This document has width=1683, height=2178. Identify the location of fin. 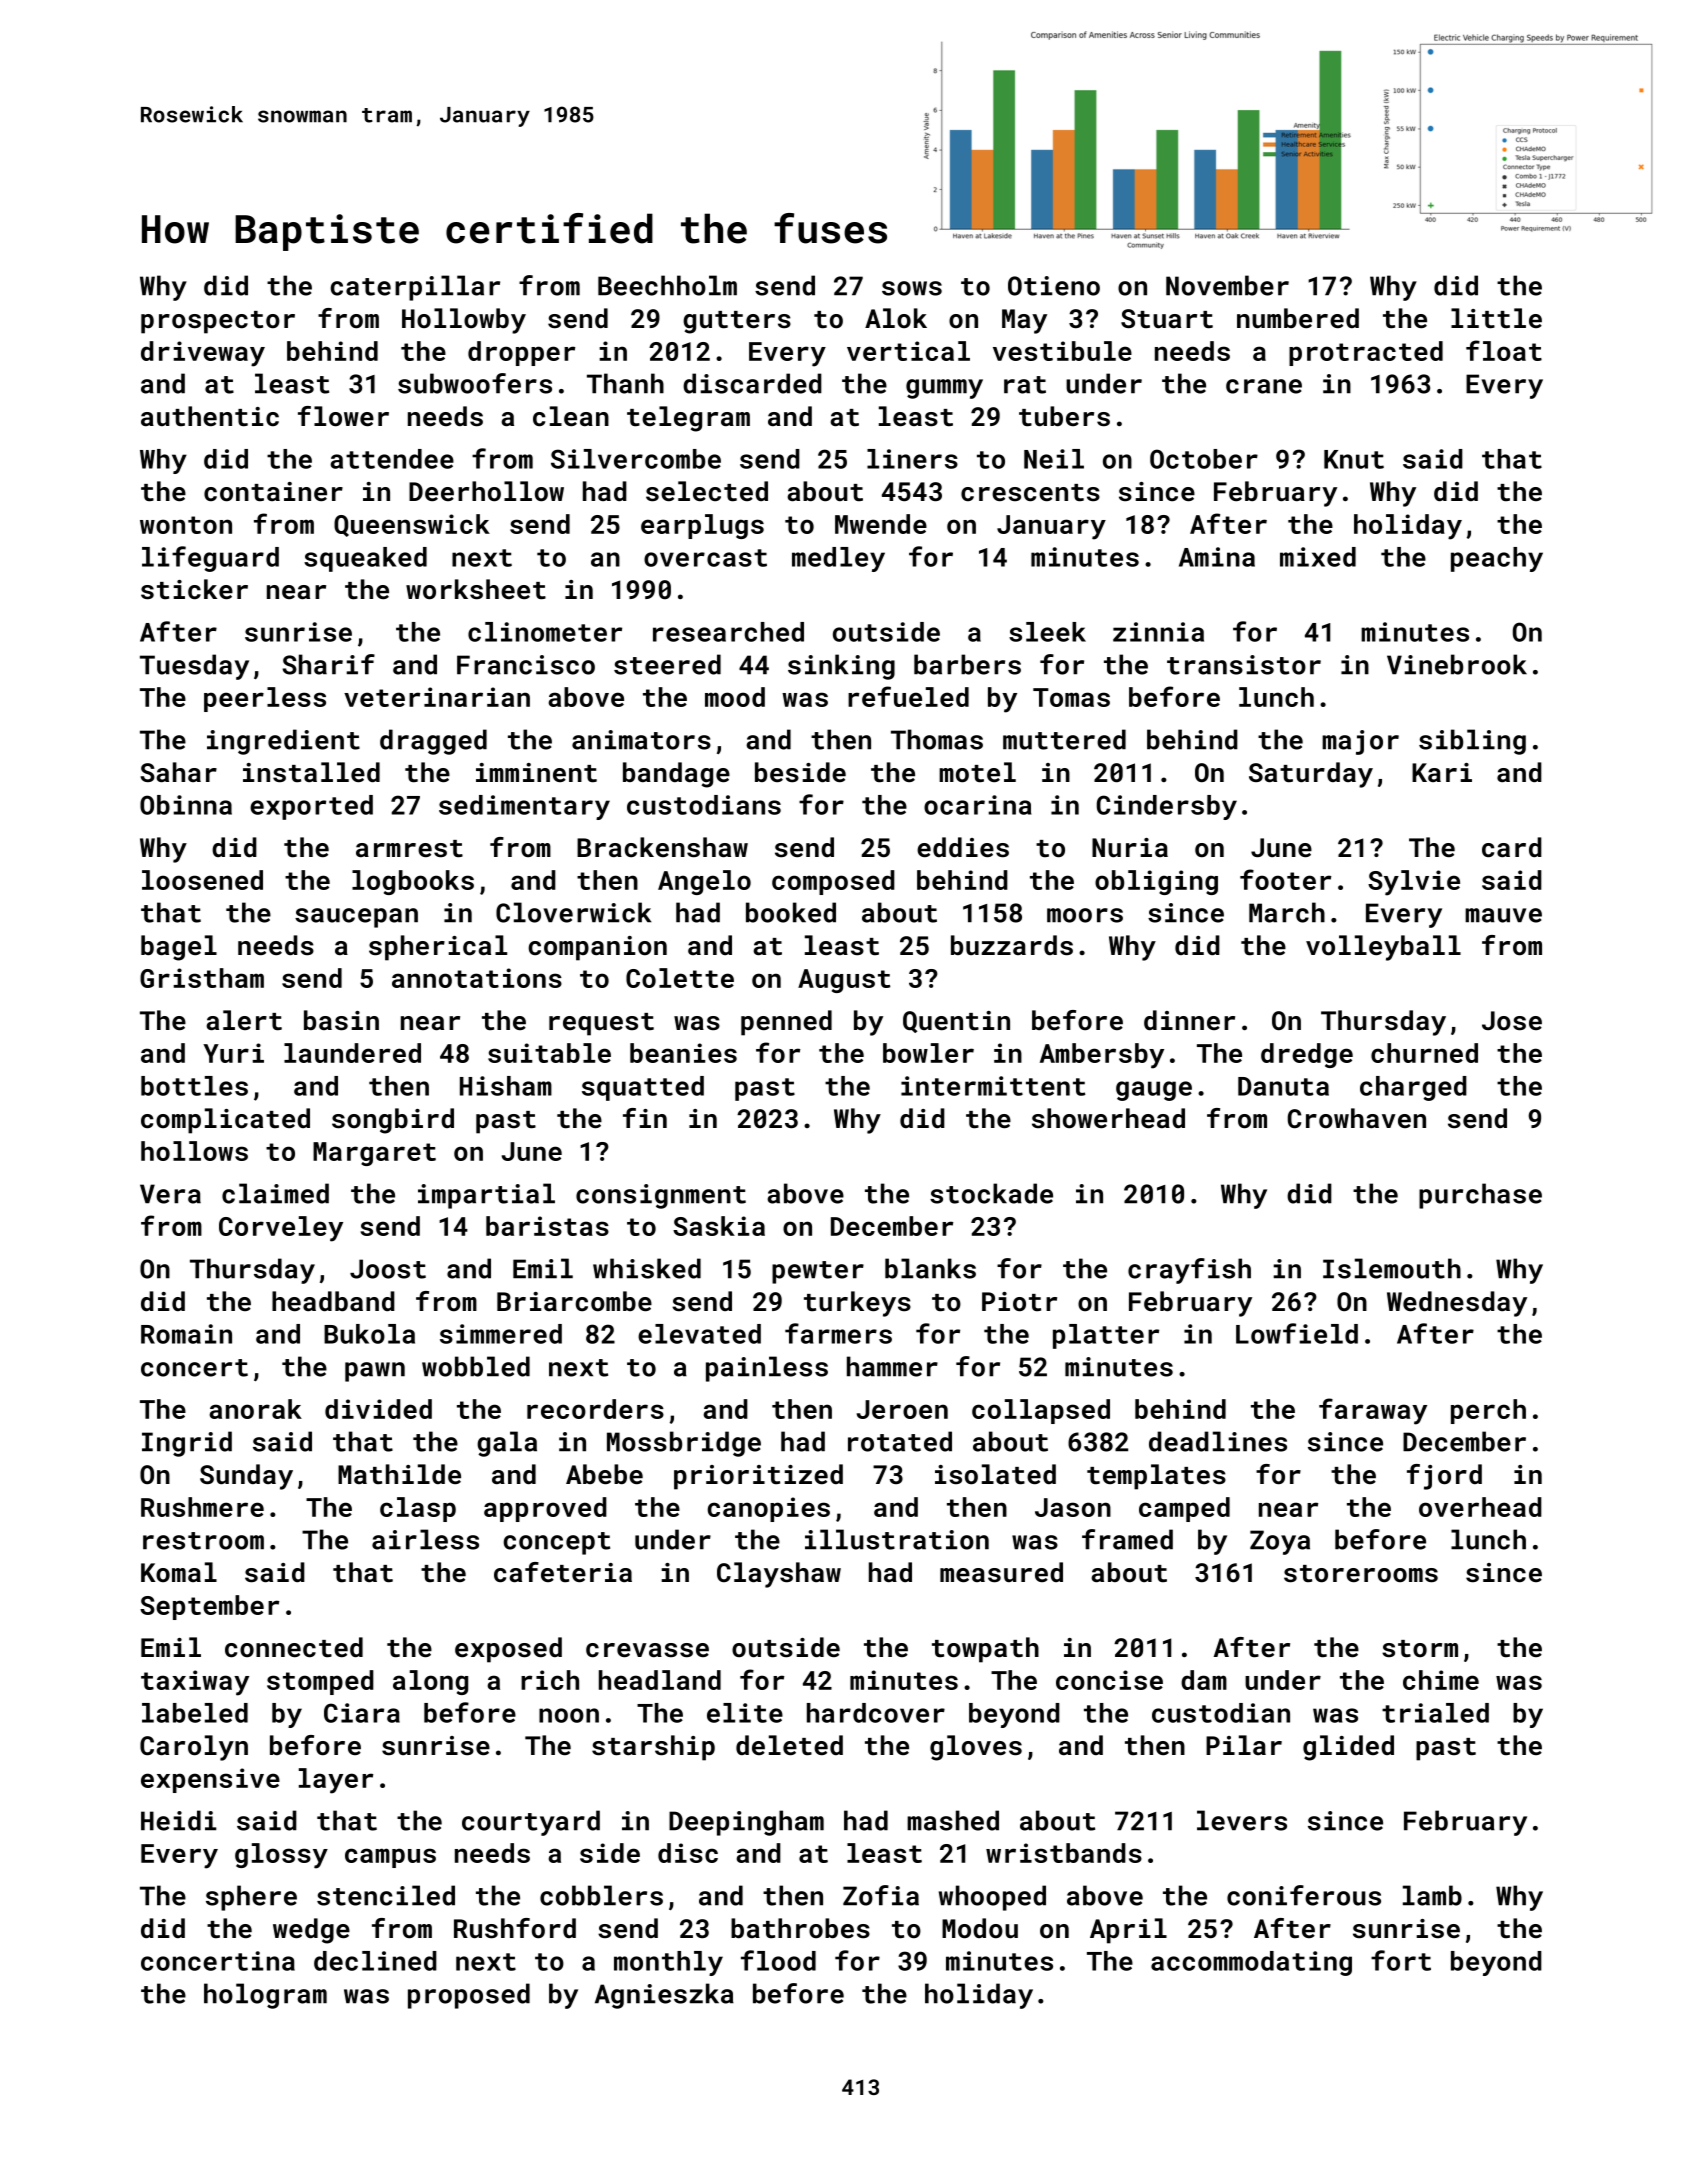
(645, 1118).
